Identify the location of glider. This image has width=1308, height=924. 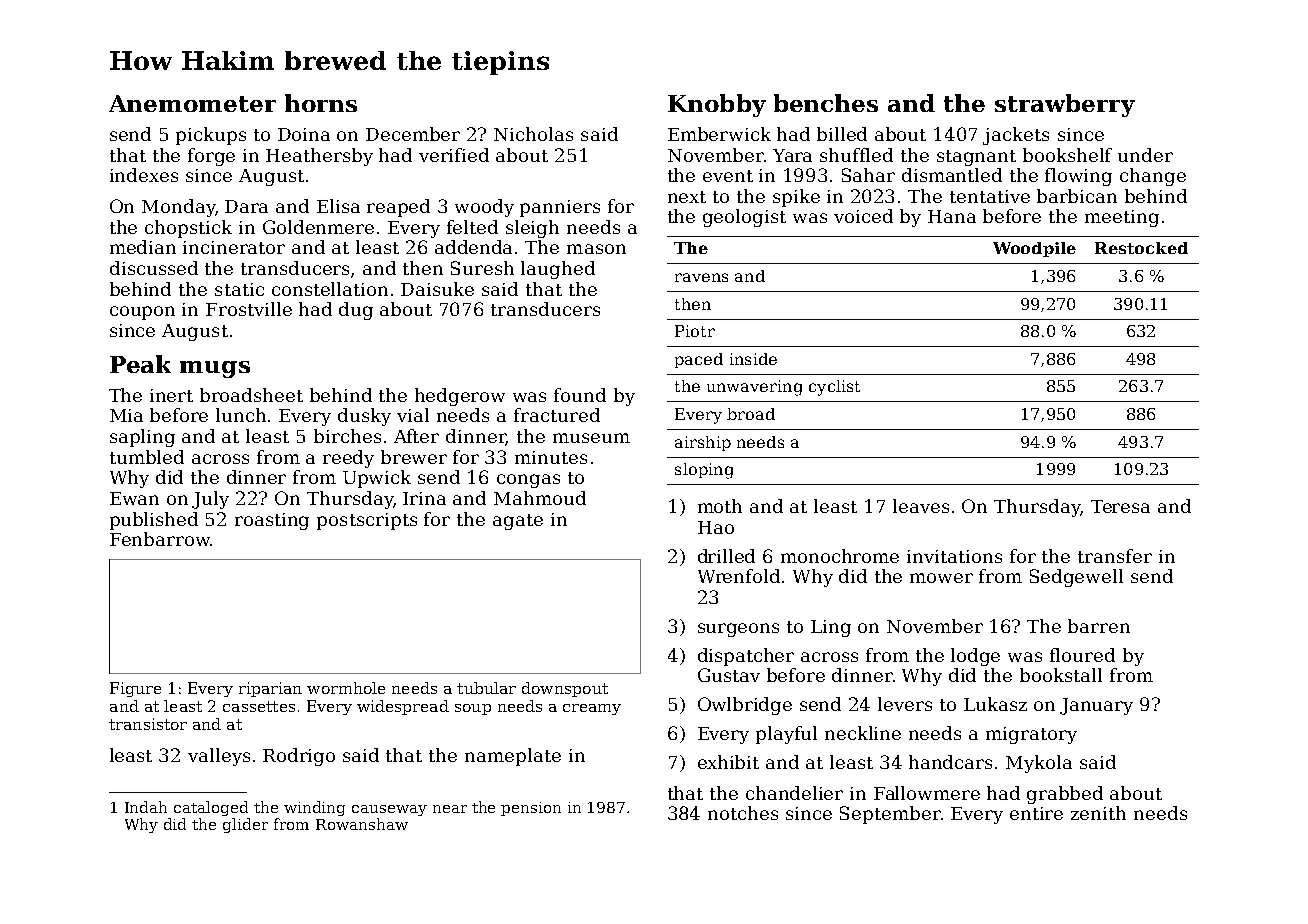
(245, 825).
